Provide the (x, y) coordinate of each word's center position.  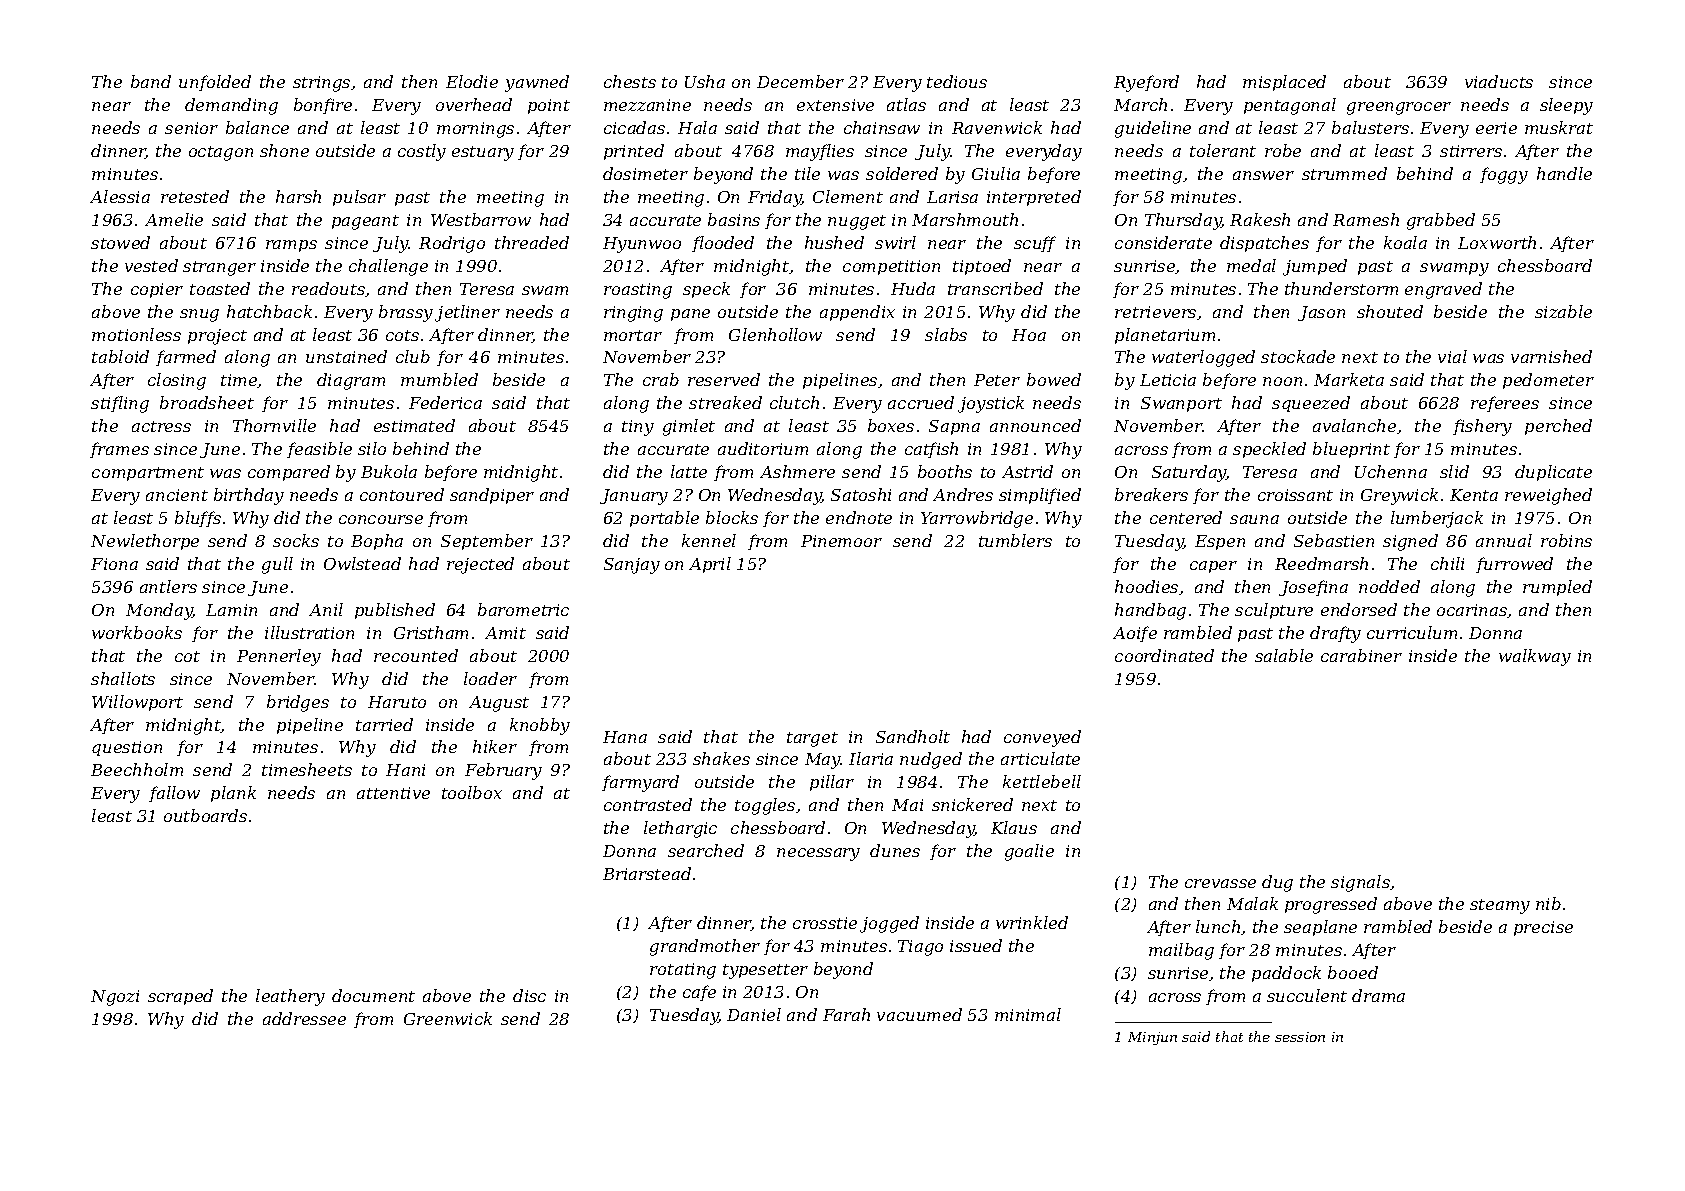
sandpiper (492, 496)
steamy (1500, 906)
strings (321, 84)
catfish (931, 450)
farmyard (640, 783)
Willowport (137, 703)
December (800, 81)
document (373, 995)
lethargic (680, 829)
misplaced (1284, 83)
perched (1558, 427)
